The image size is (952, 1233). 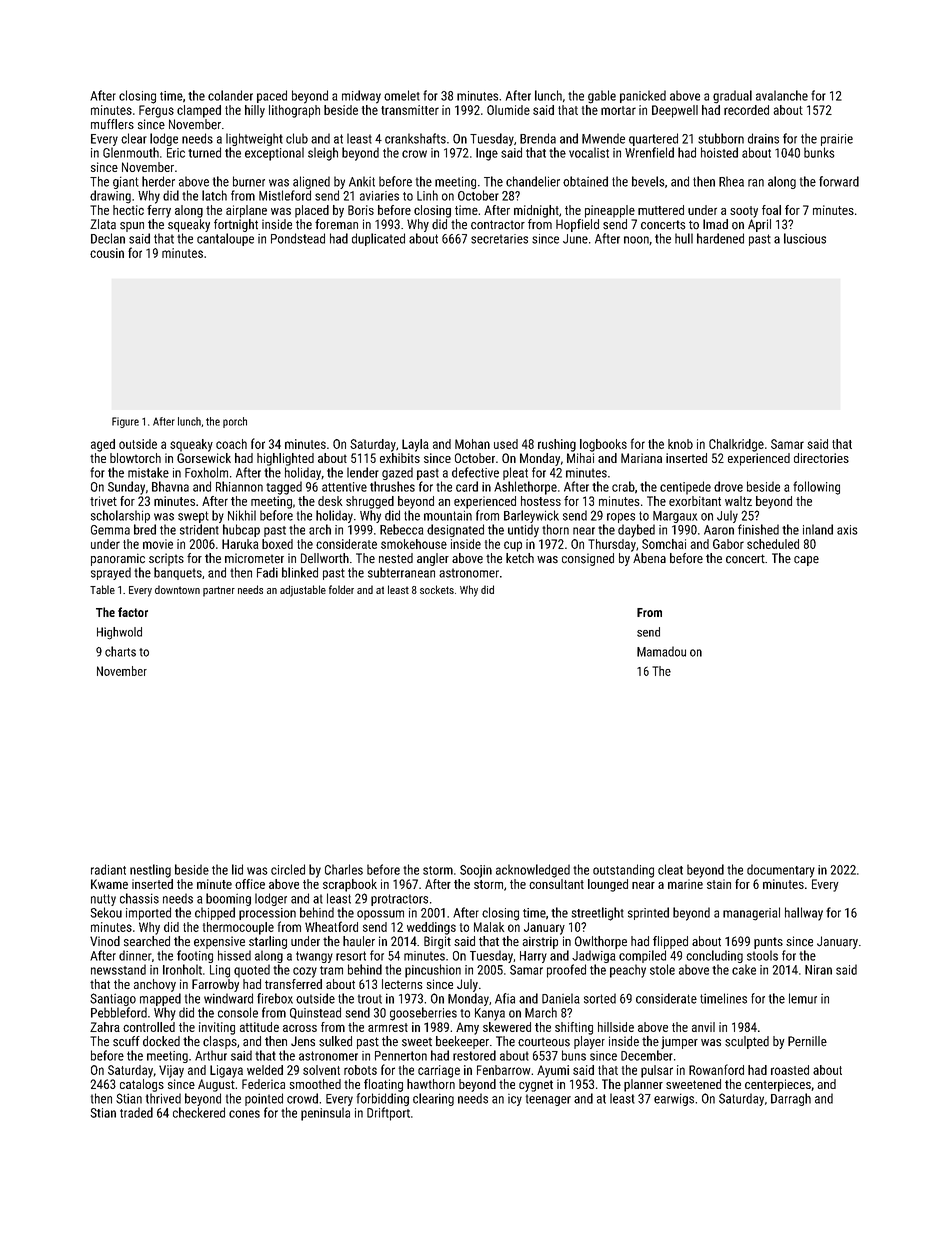 What do you see at coordinates (235, 422) in the screenshot?
I see `porch` at bounding box center [235, 422].
